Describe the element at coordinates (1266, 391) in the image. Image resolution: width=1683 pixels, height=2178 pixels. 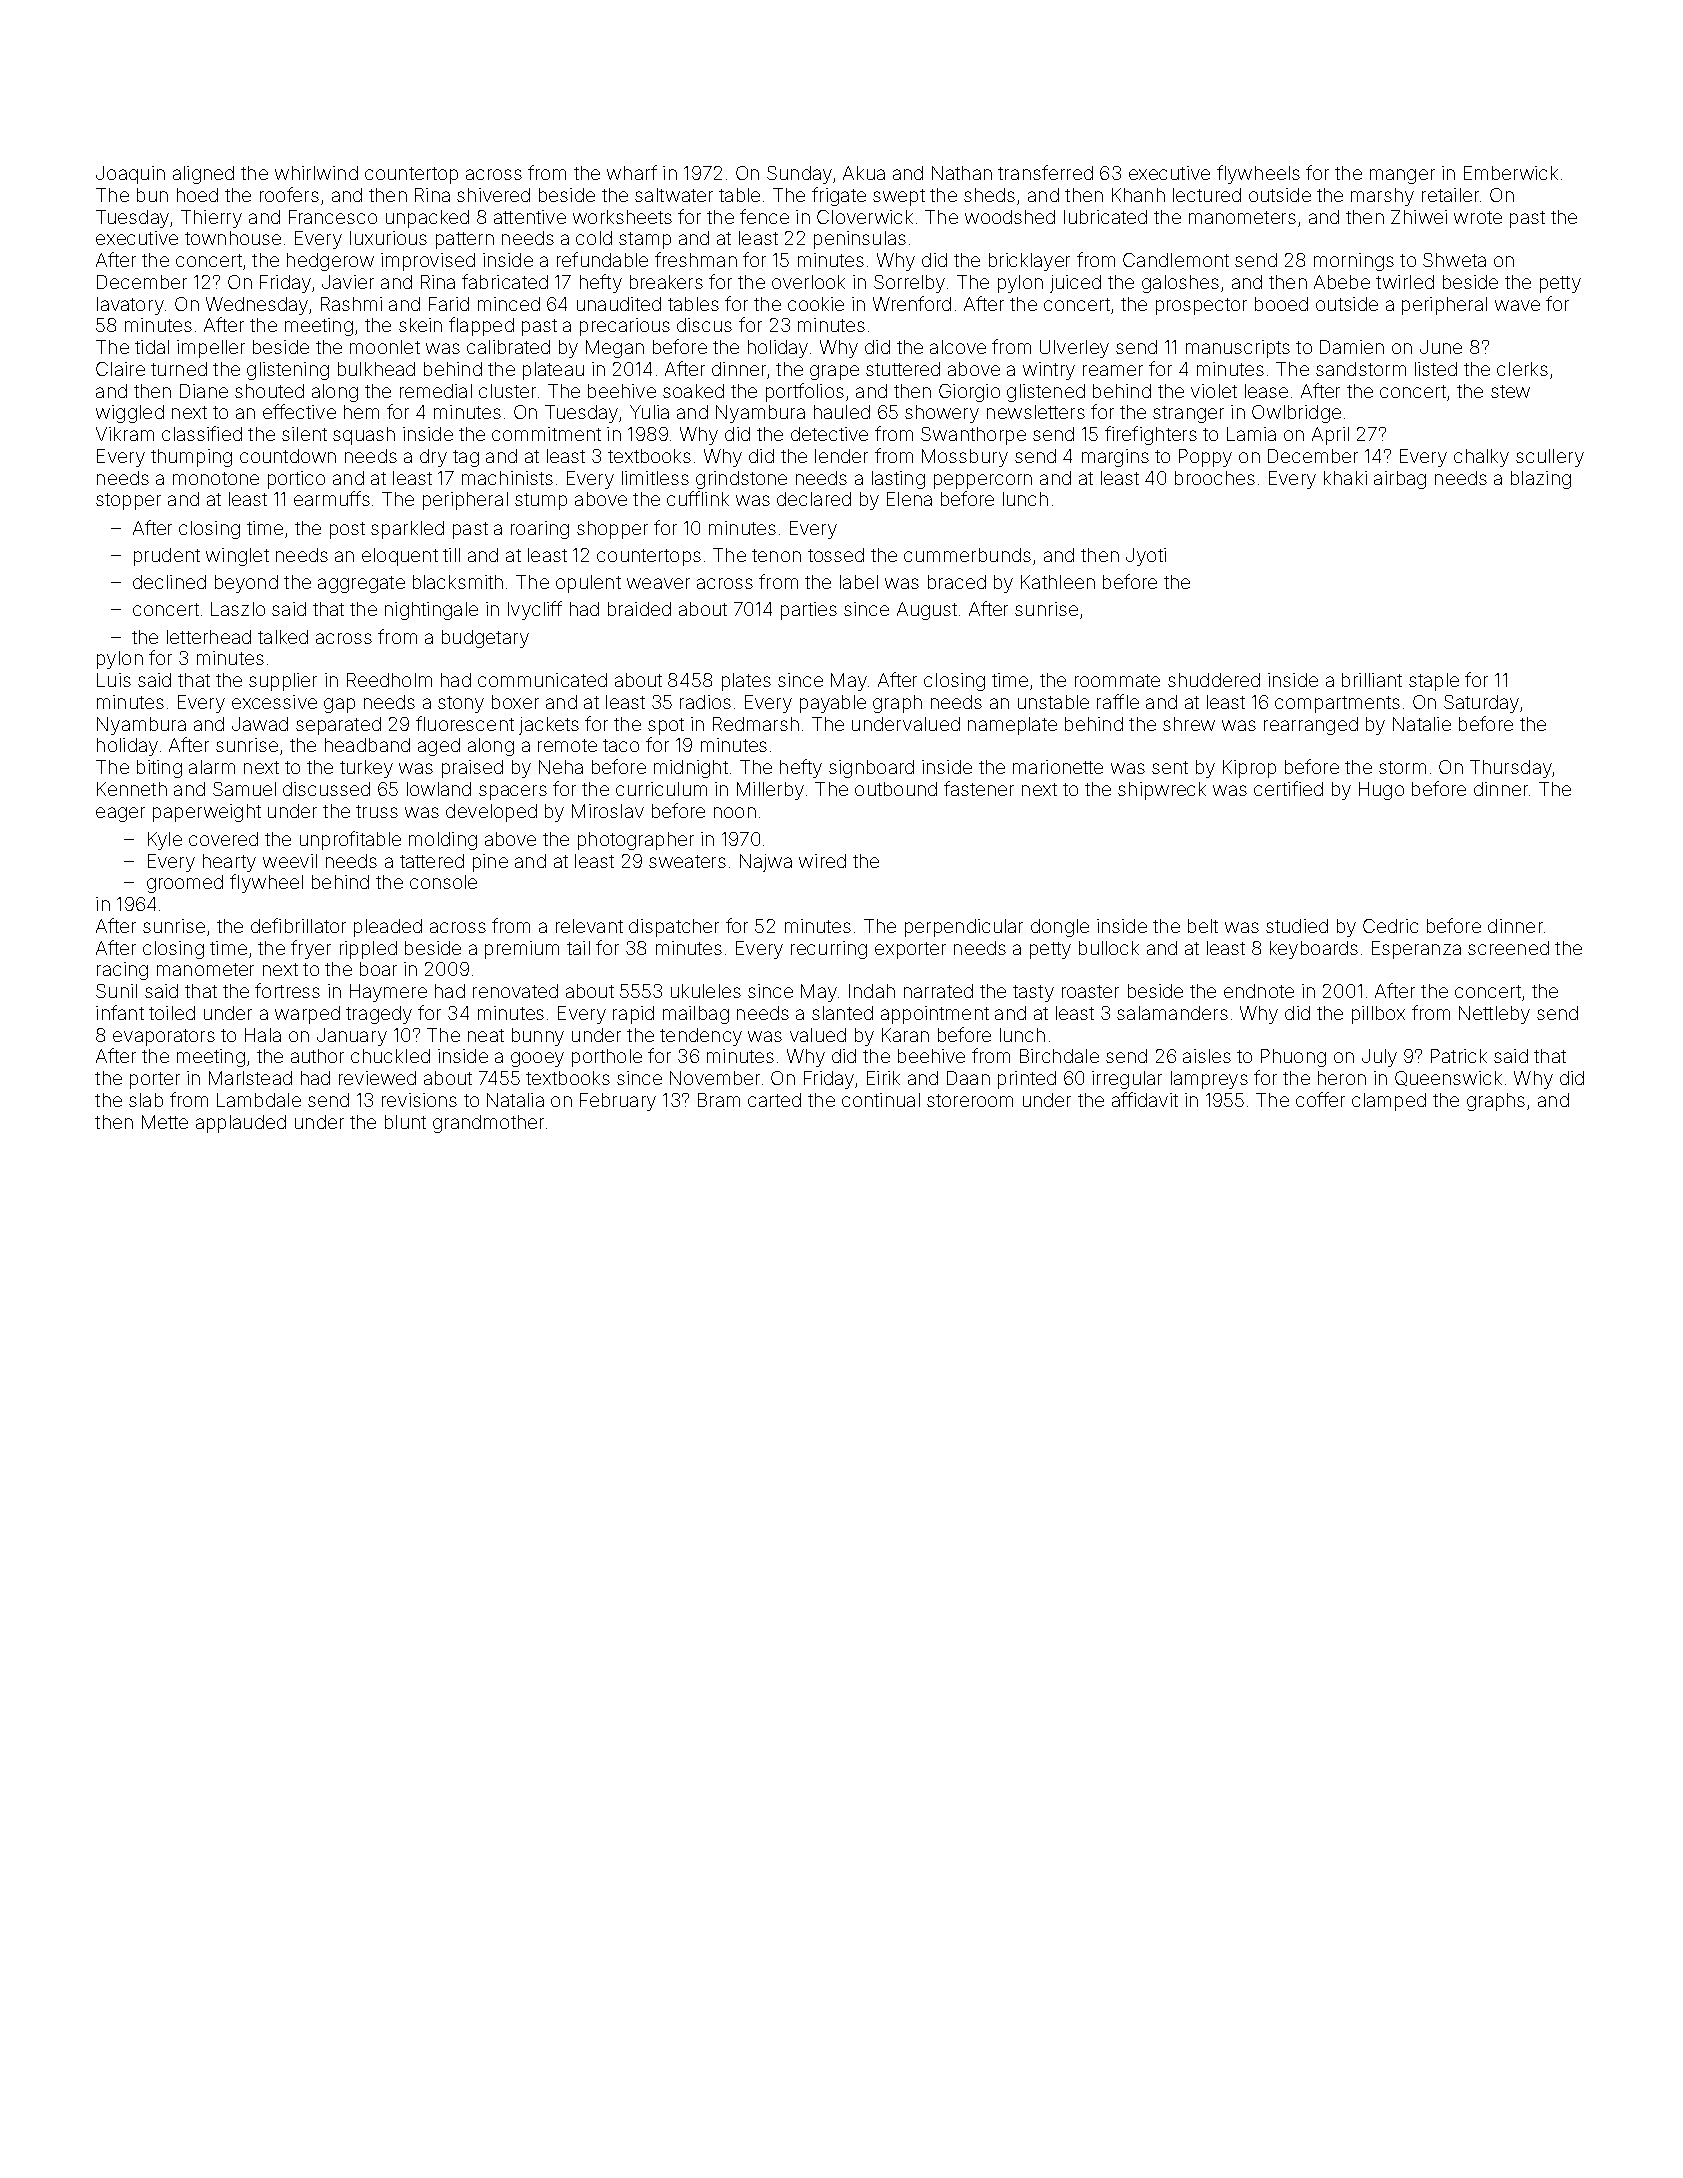
I see `lease` at that location.
